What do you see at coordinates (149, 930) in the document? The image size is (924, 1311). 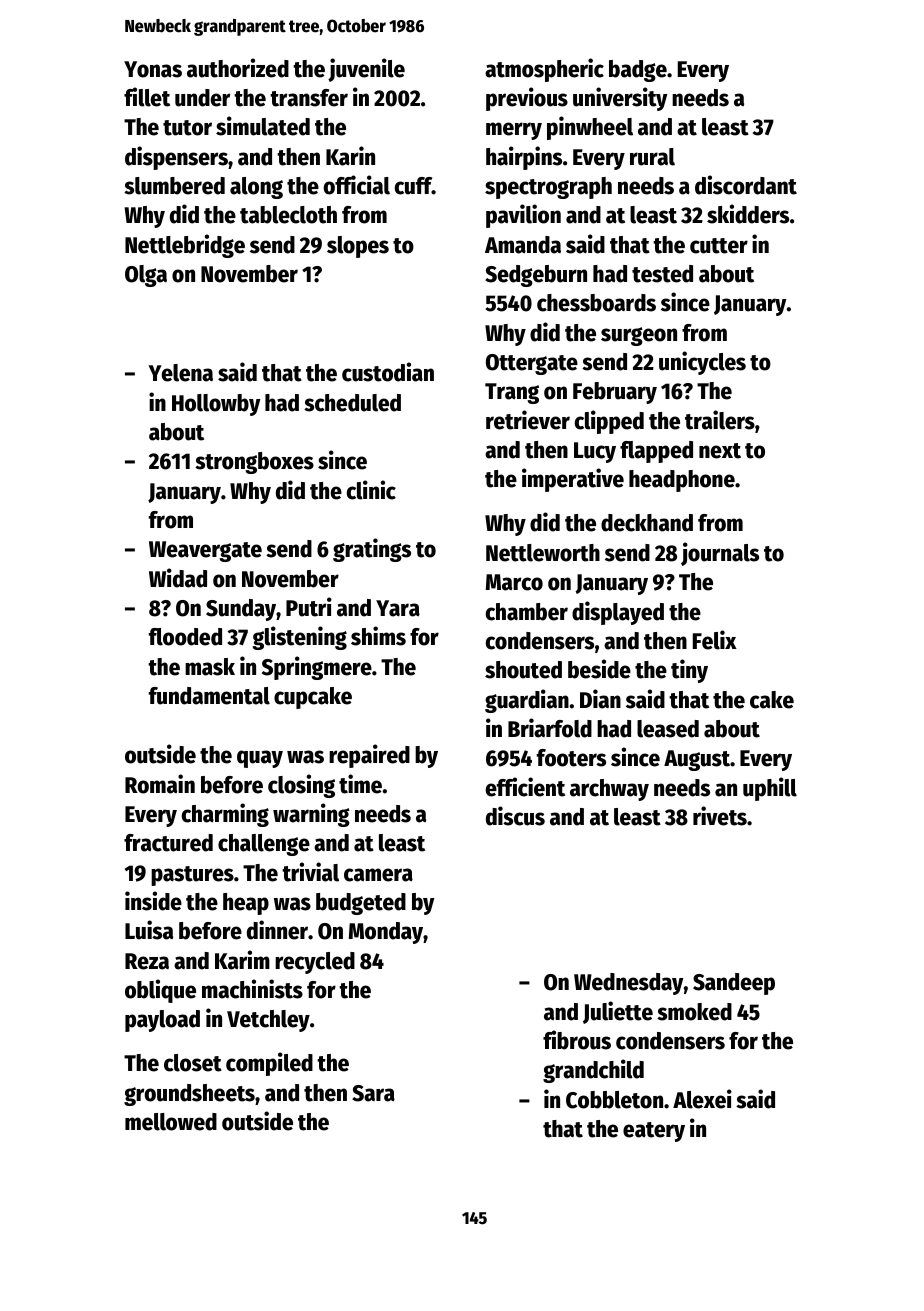 I see `Luisa` at bounding box center [149, 930].
